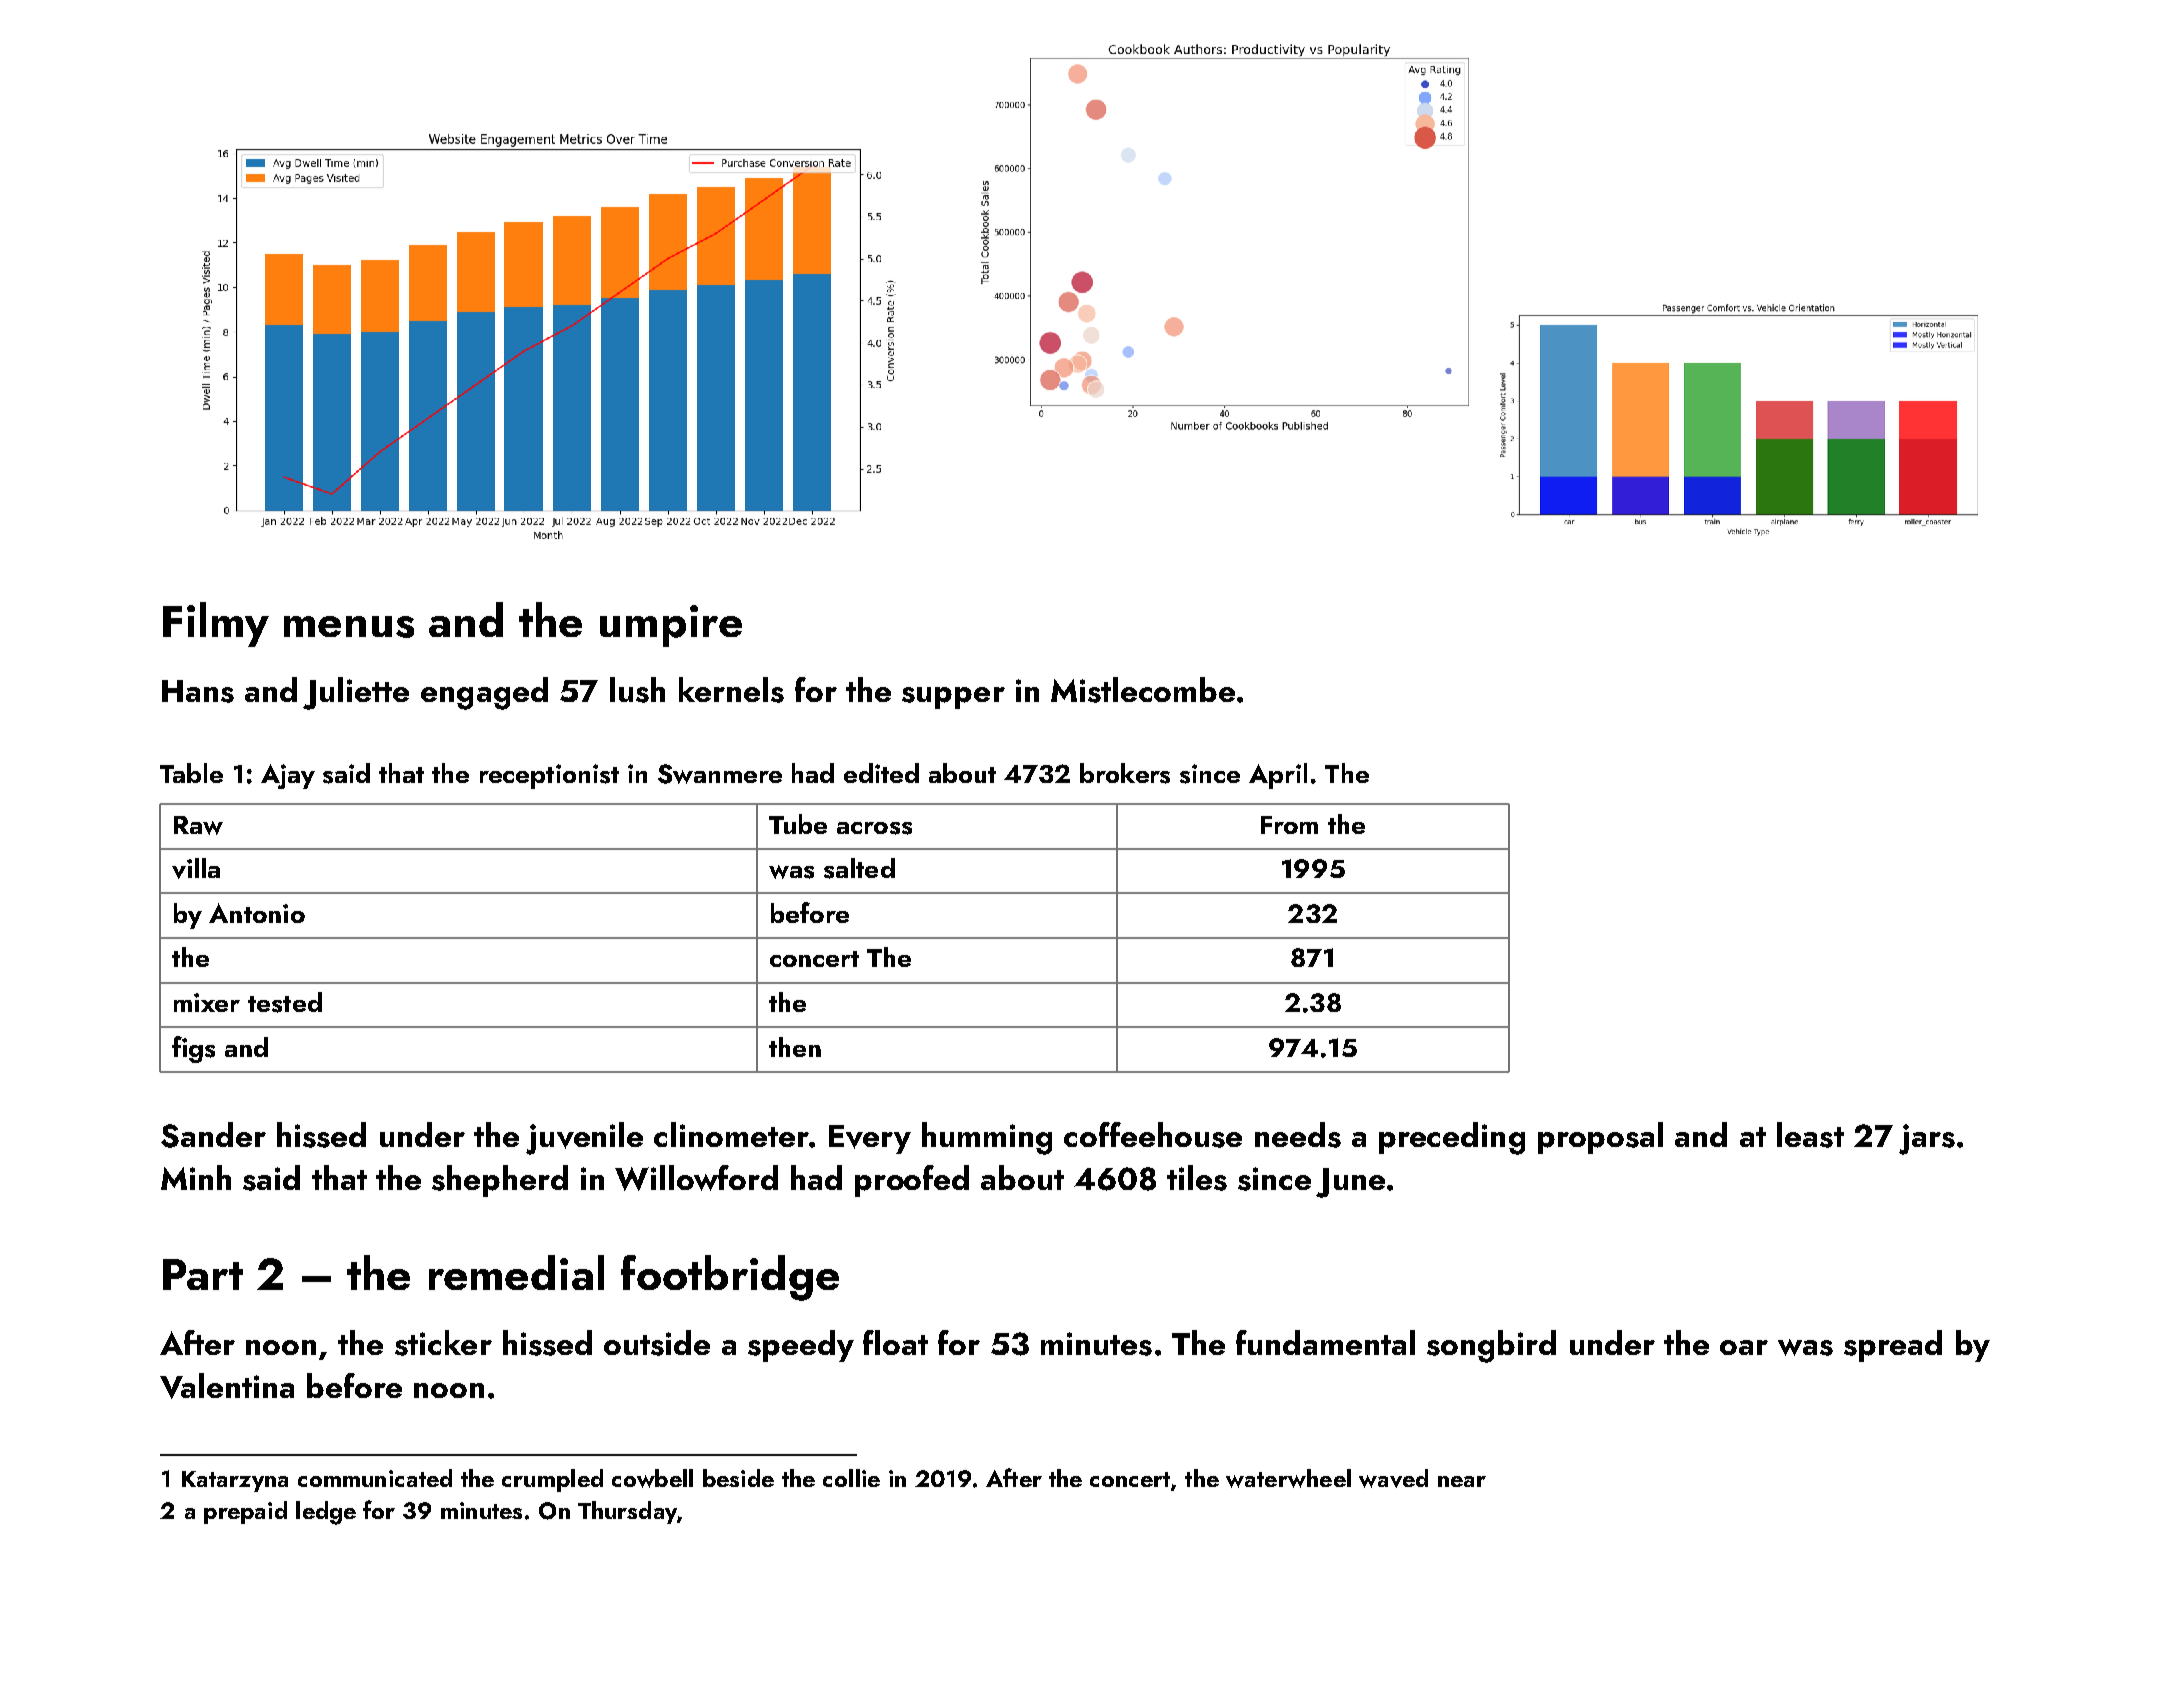 The height and width of the page is (1683, 2178). What do you see at coordinates (356, 693) in the page?
I see `Juliette` at bounding box center [356, 693].
